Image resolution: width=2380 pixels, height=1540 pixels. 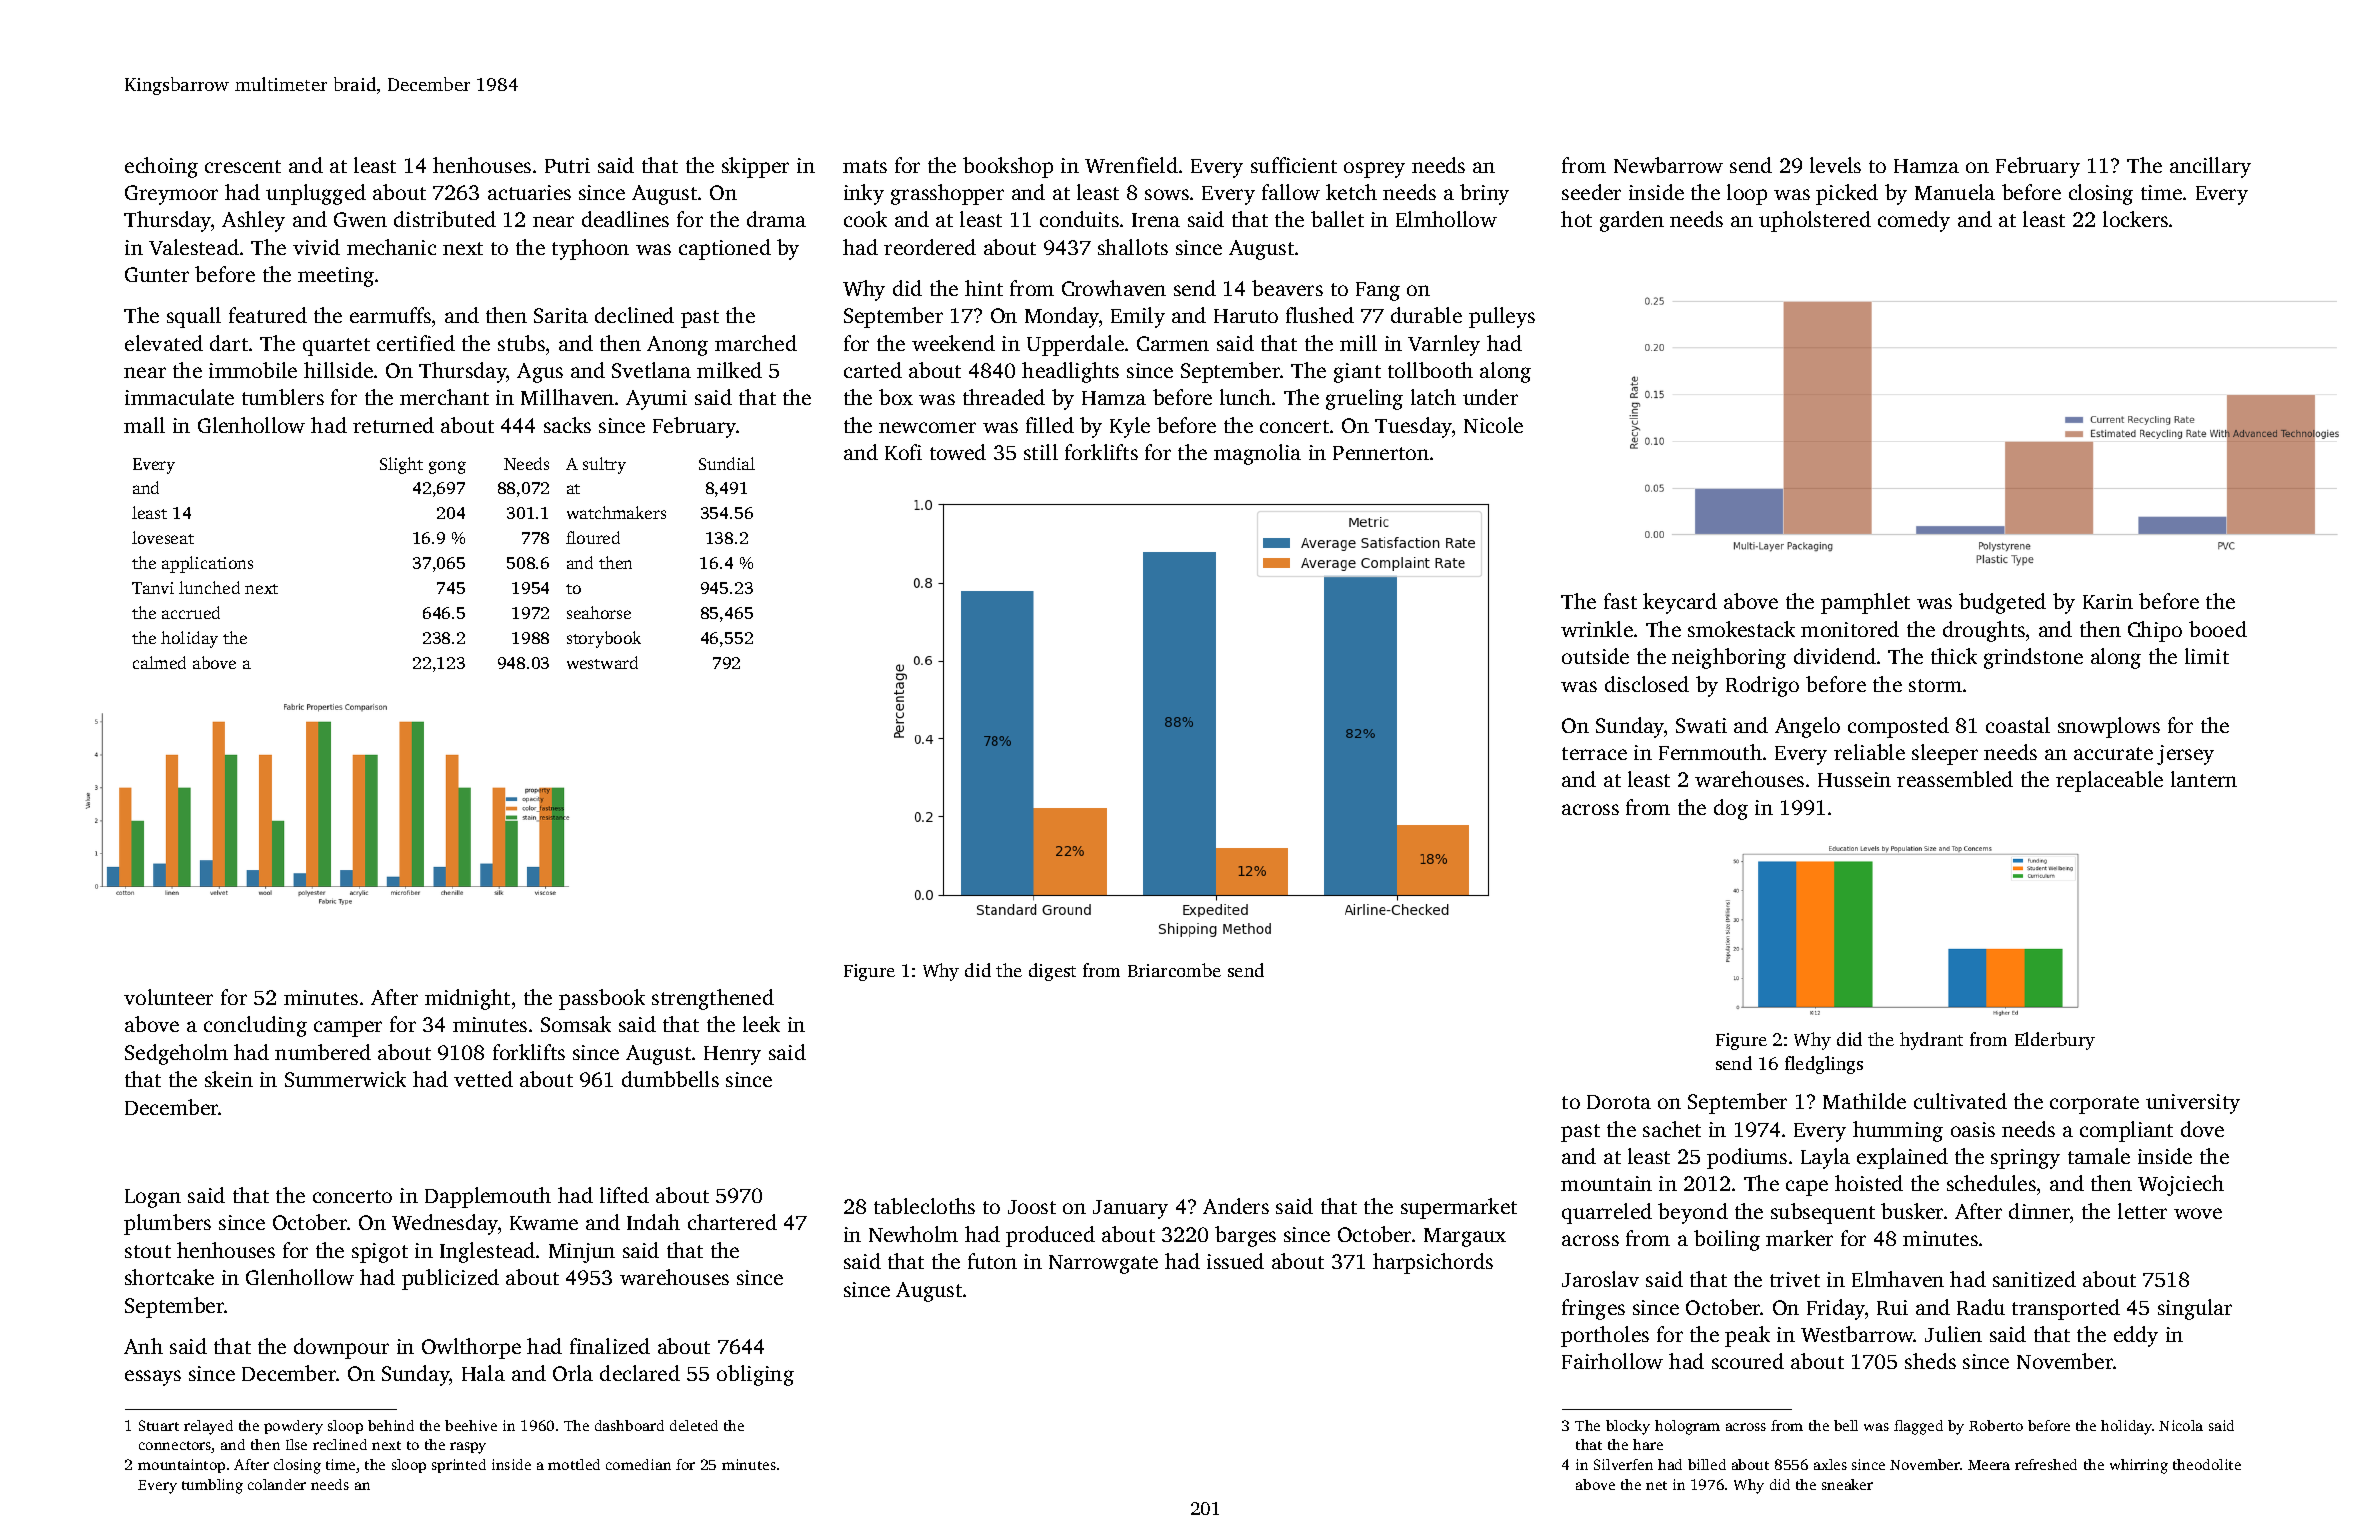 What do you see at coordinates (602, 662) in the screenshot?
I see `westward` at bounding box center [602, 662].
